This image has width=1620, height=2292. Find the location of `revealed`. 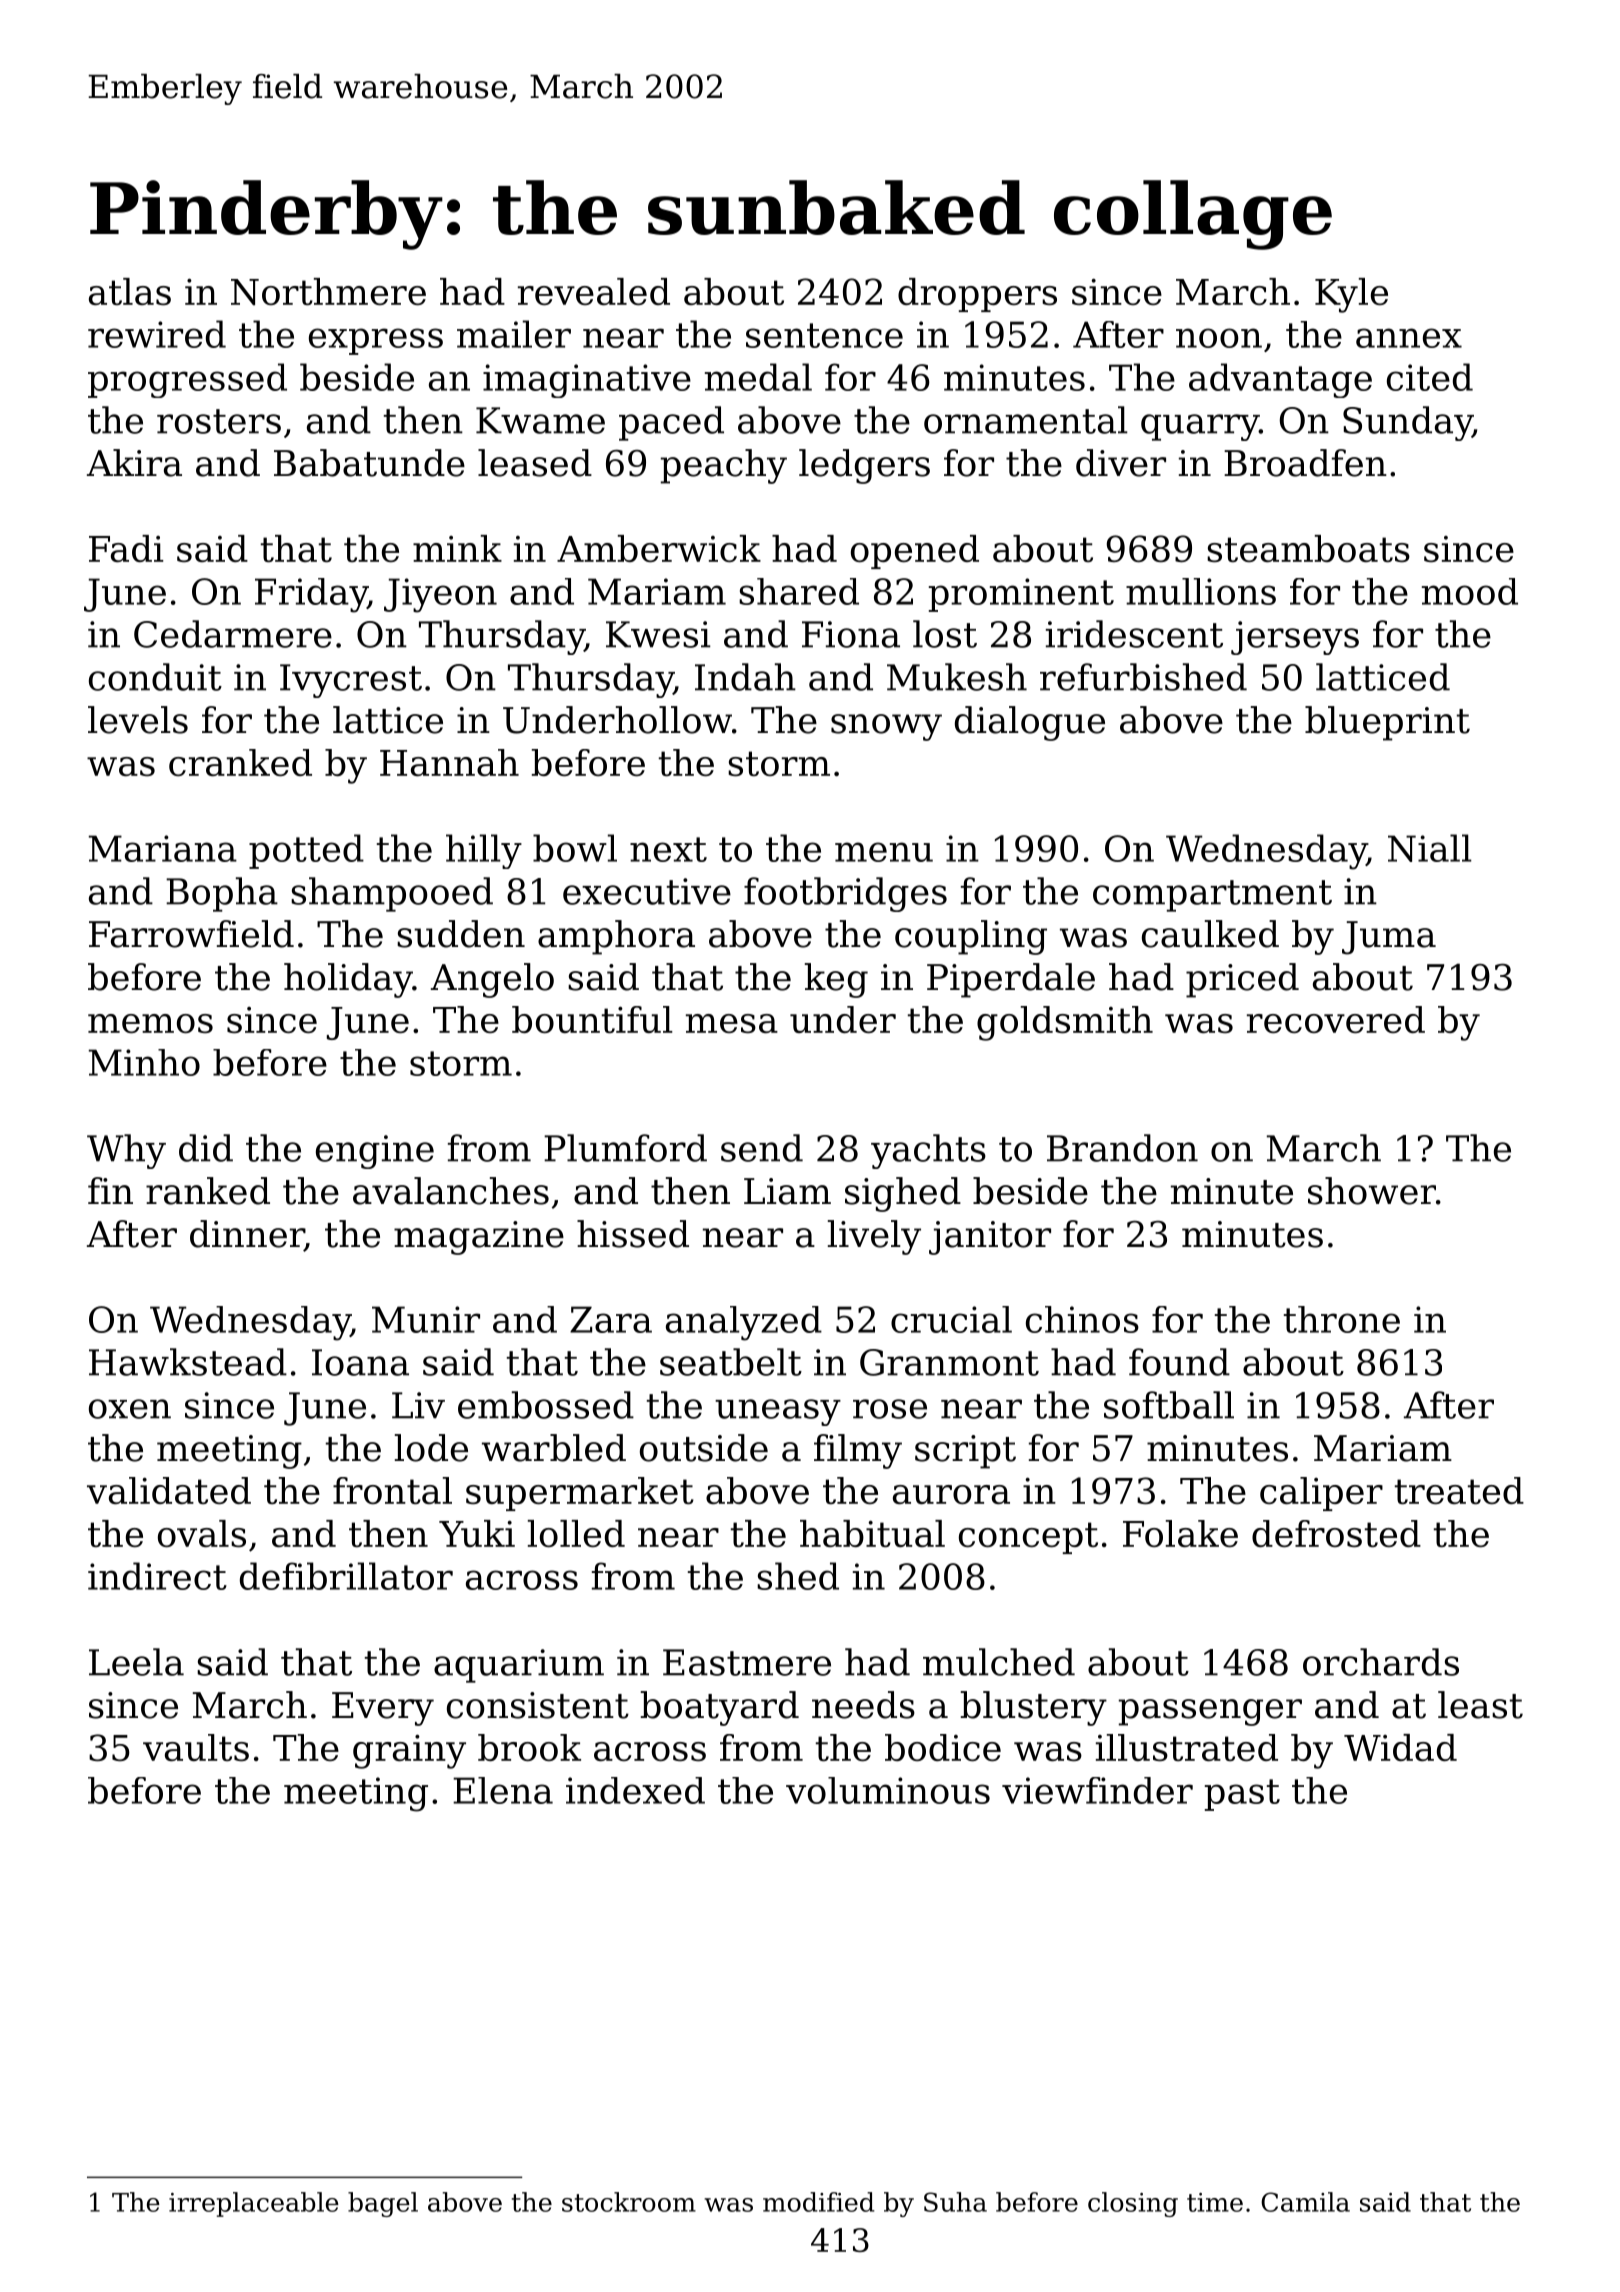

revealed is located at coordinates (594, 291).
